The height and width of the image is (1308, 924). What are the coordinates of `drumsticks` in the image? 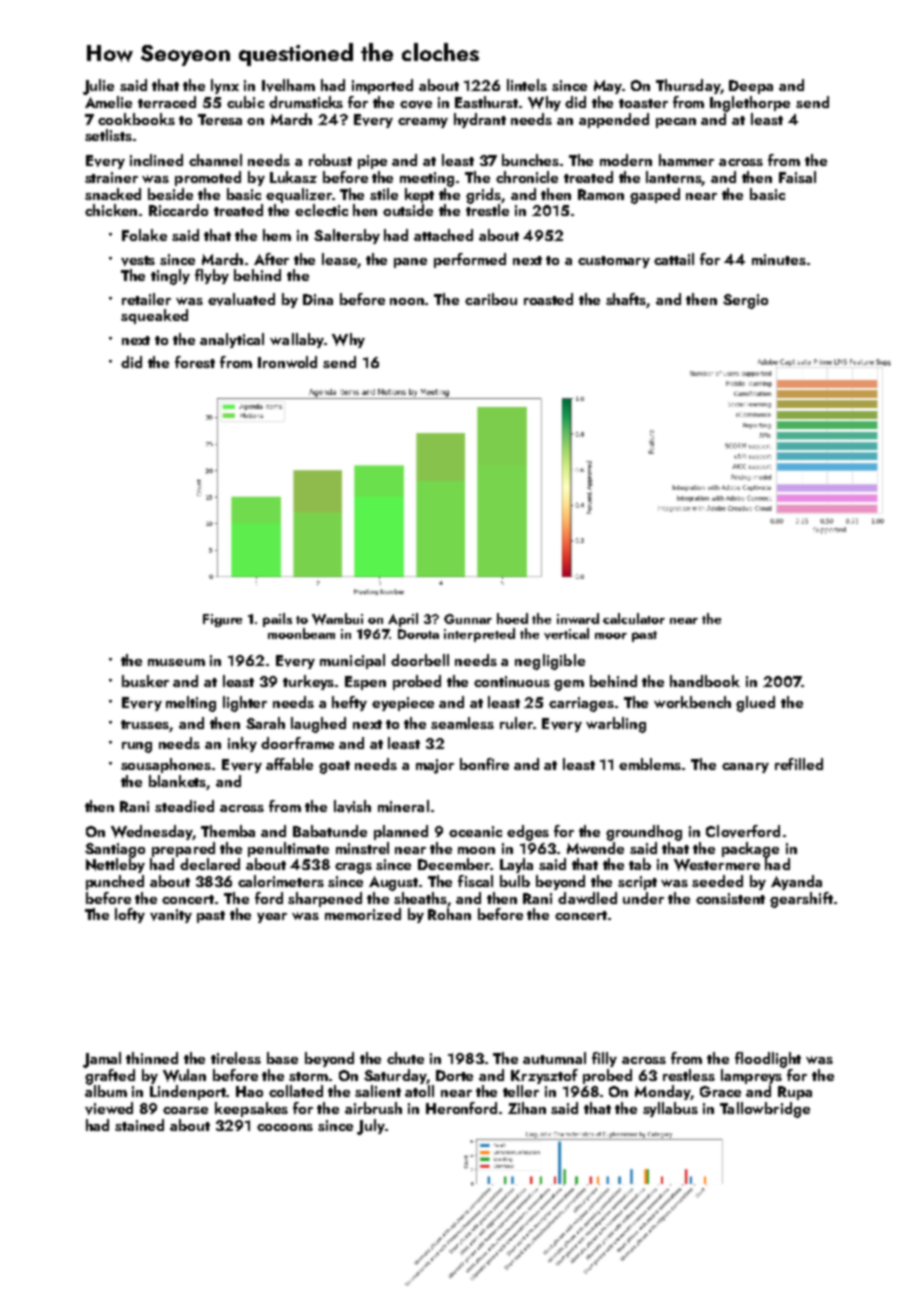 It's located at (306, 102).
